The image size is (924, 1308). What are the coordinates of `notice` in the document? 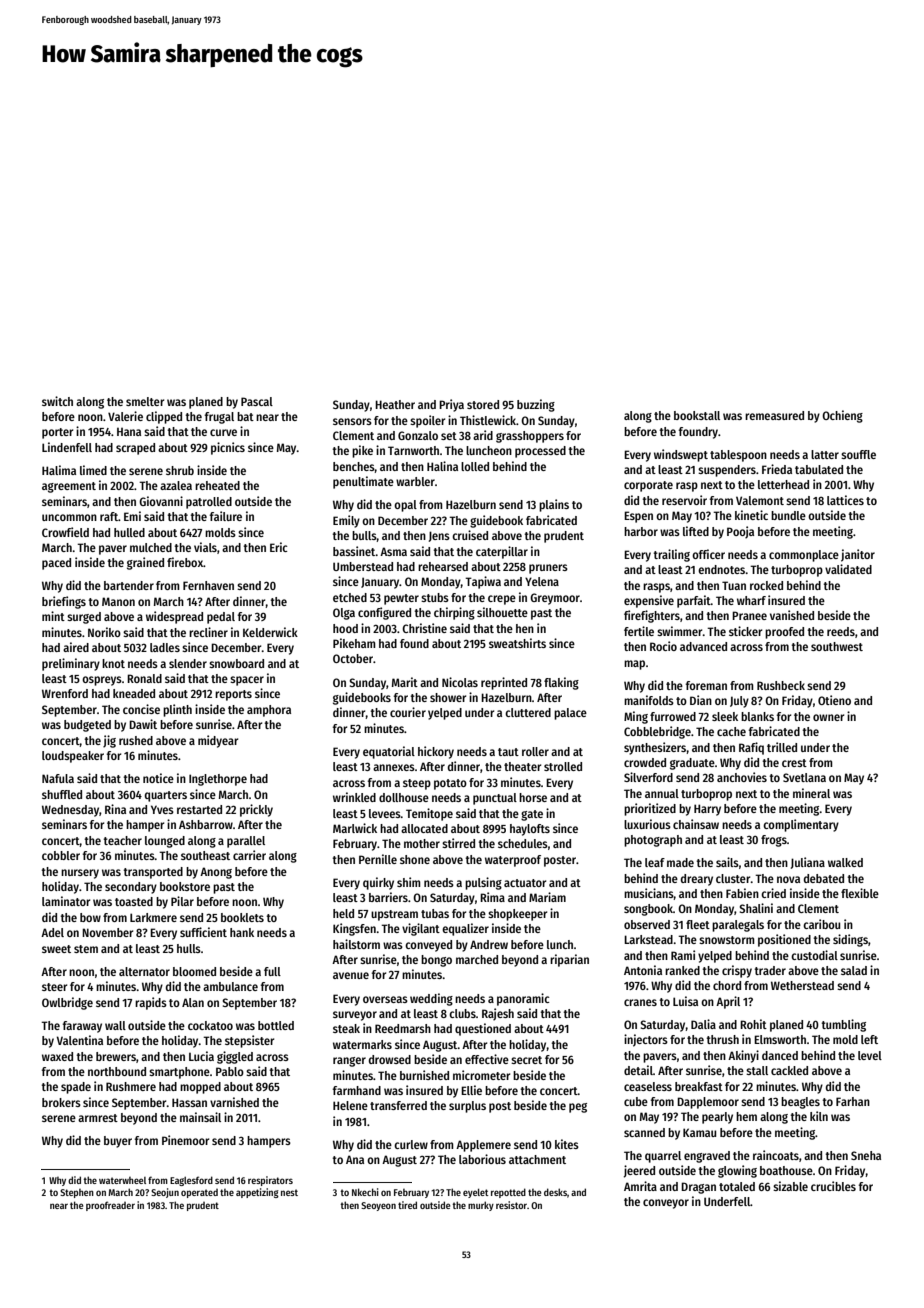 It's located at (158, 778).
